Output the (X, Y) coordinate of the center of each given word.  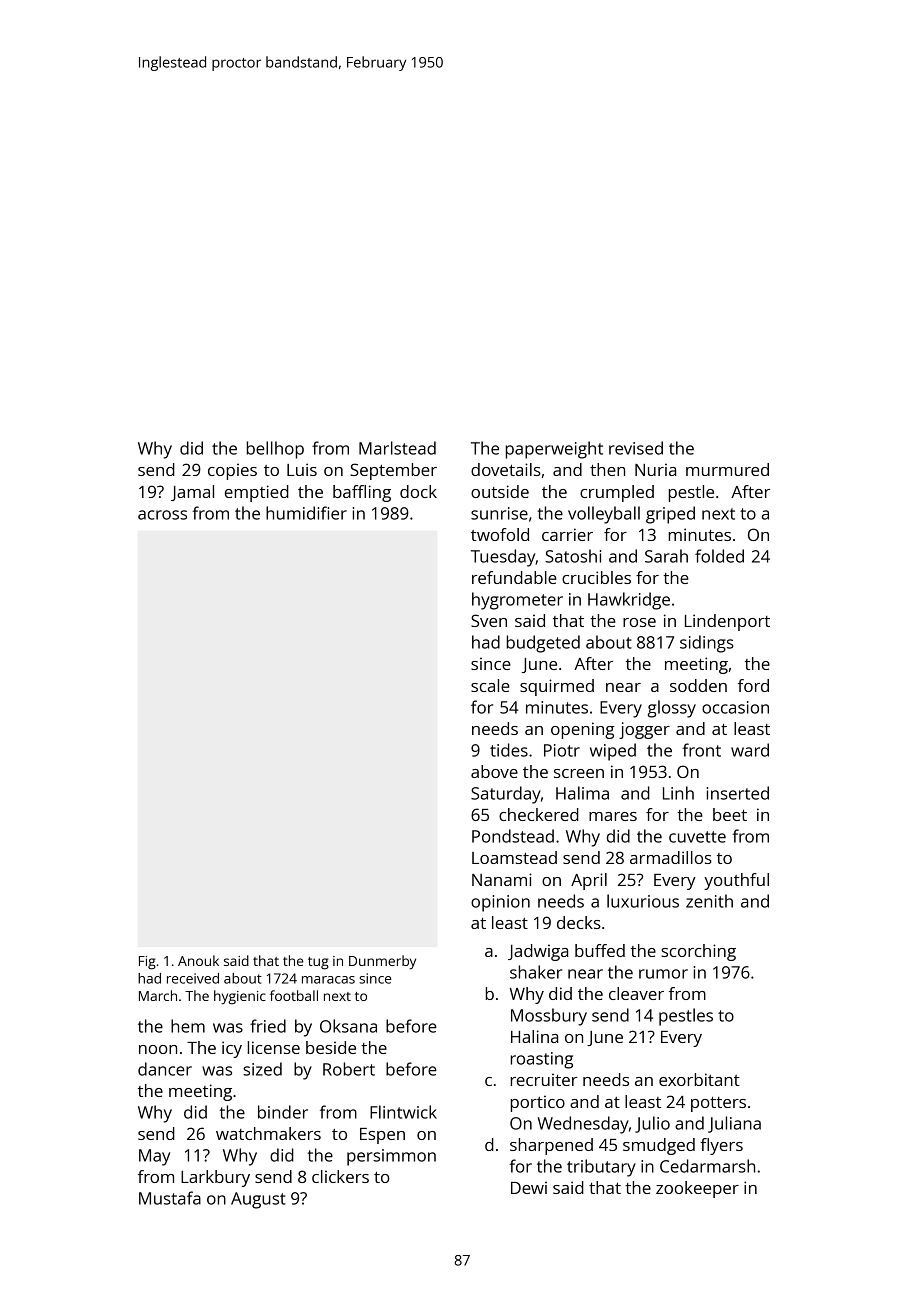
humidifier (306, 513)
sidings (707, 644)
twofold (500, 534)
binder (283, 1112)
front (701, 750)
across (162, 515)
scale (490, 685)
